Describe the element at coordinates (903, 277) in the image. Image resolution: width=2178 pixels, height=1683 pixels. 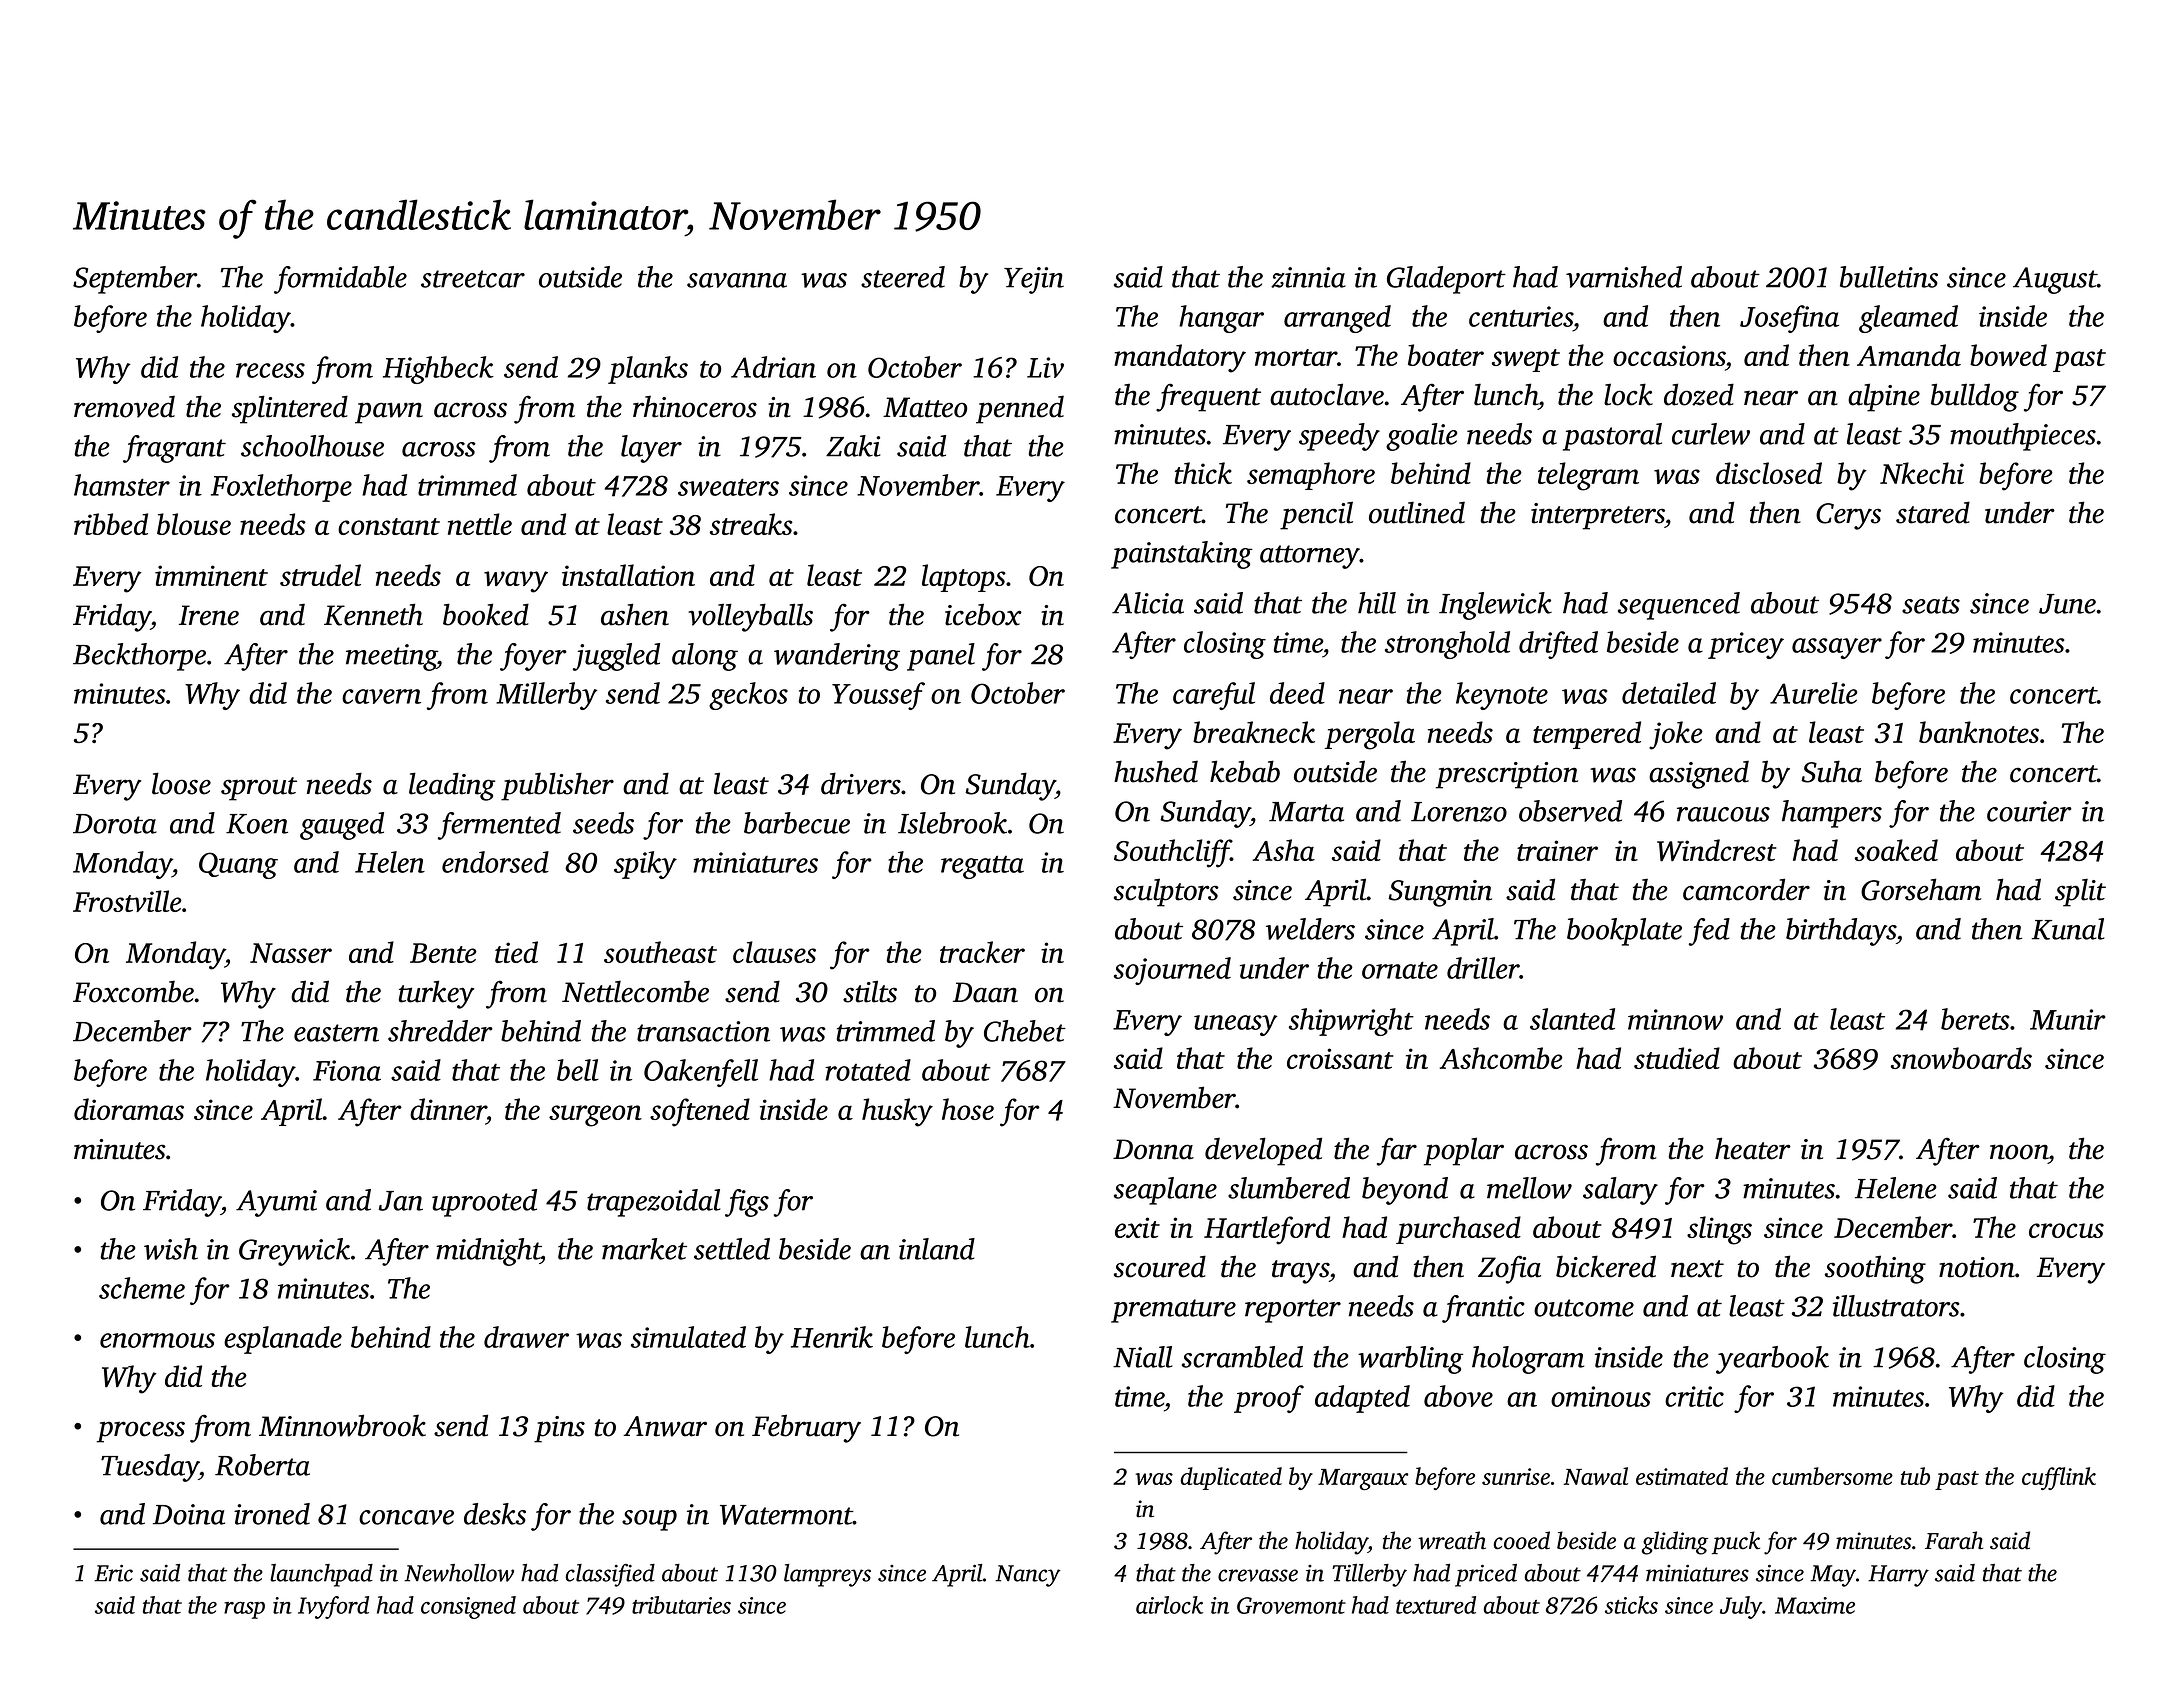
I see `steered` at that location.
